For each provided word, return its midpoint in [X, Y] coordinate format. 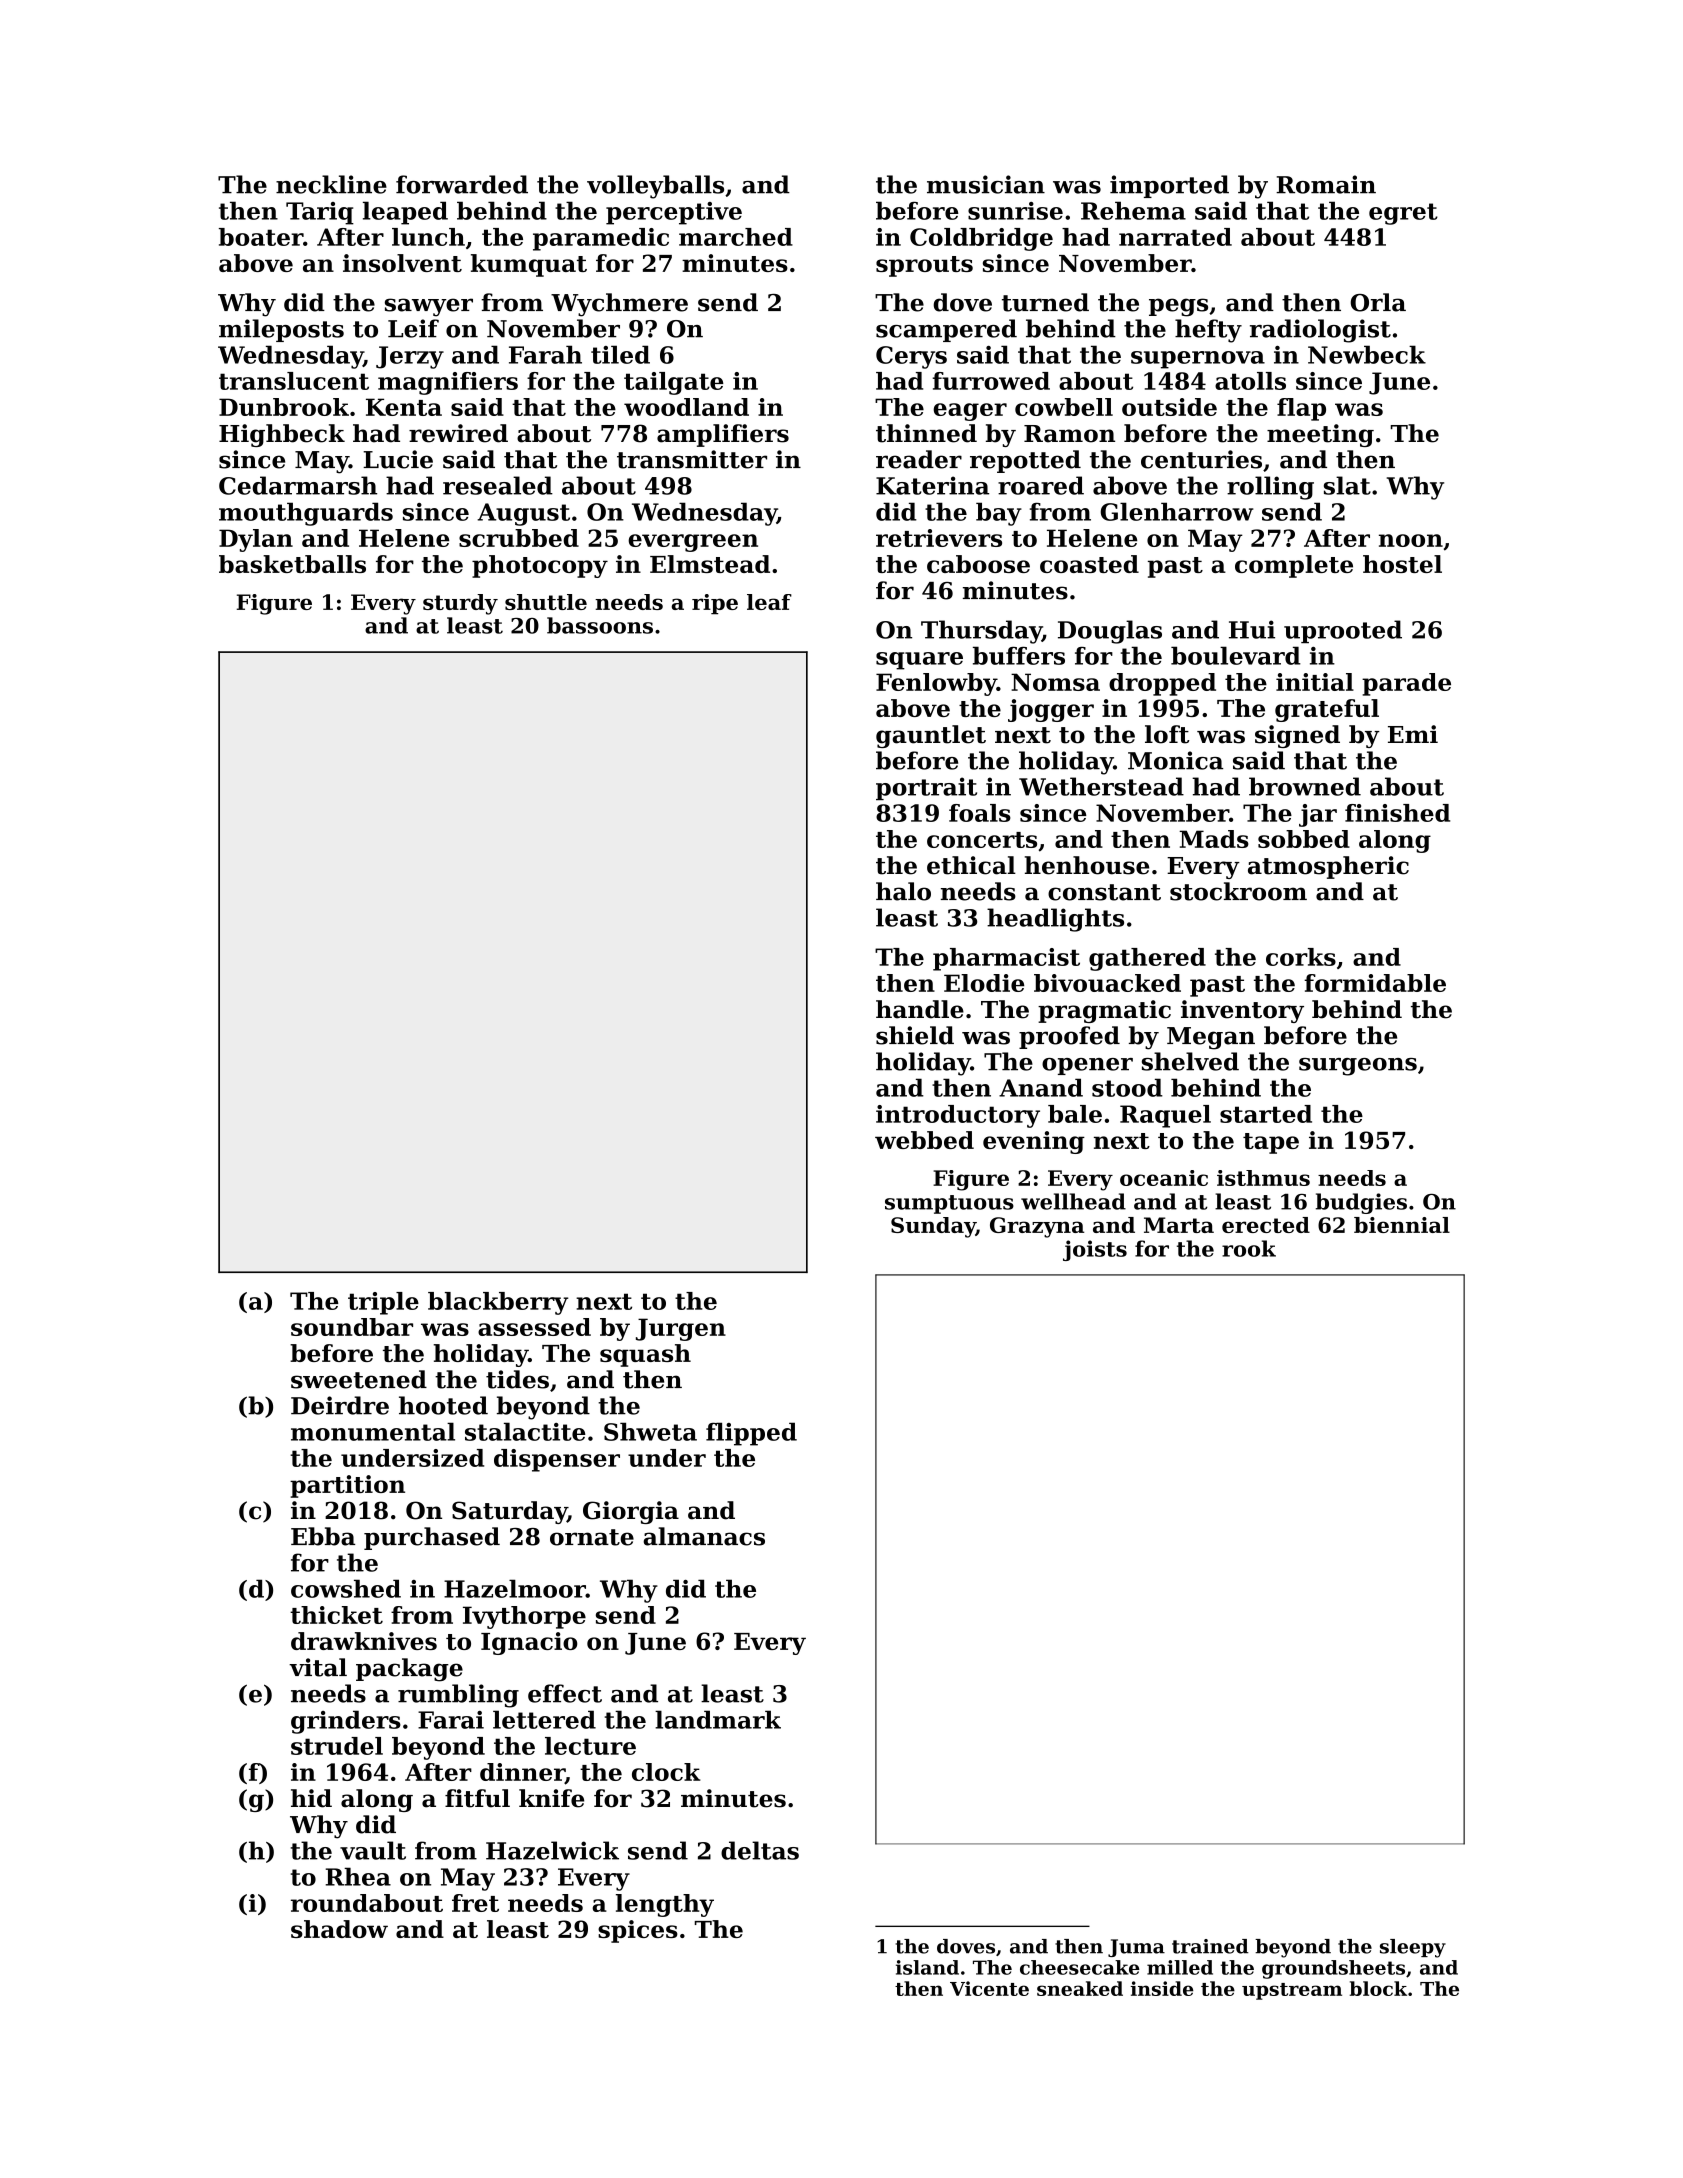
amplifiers [723, 435]
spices [638, 1931]
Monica [1175, 760]
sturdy [460, 604]
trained [1210, 1946]
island [927, 1967]
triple [383, 1303]
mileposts [281, 330]
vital [318, 1667]
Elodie [984, 983]
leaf [769, 602]
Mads [1214, 839]
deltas [760, 1850]
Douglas [1110, 632]
